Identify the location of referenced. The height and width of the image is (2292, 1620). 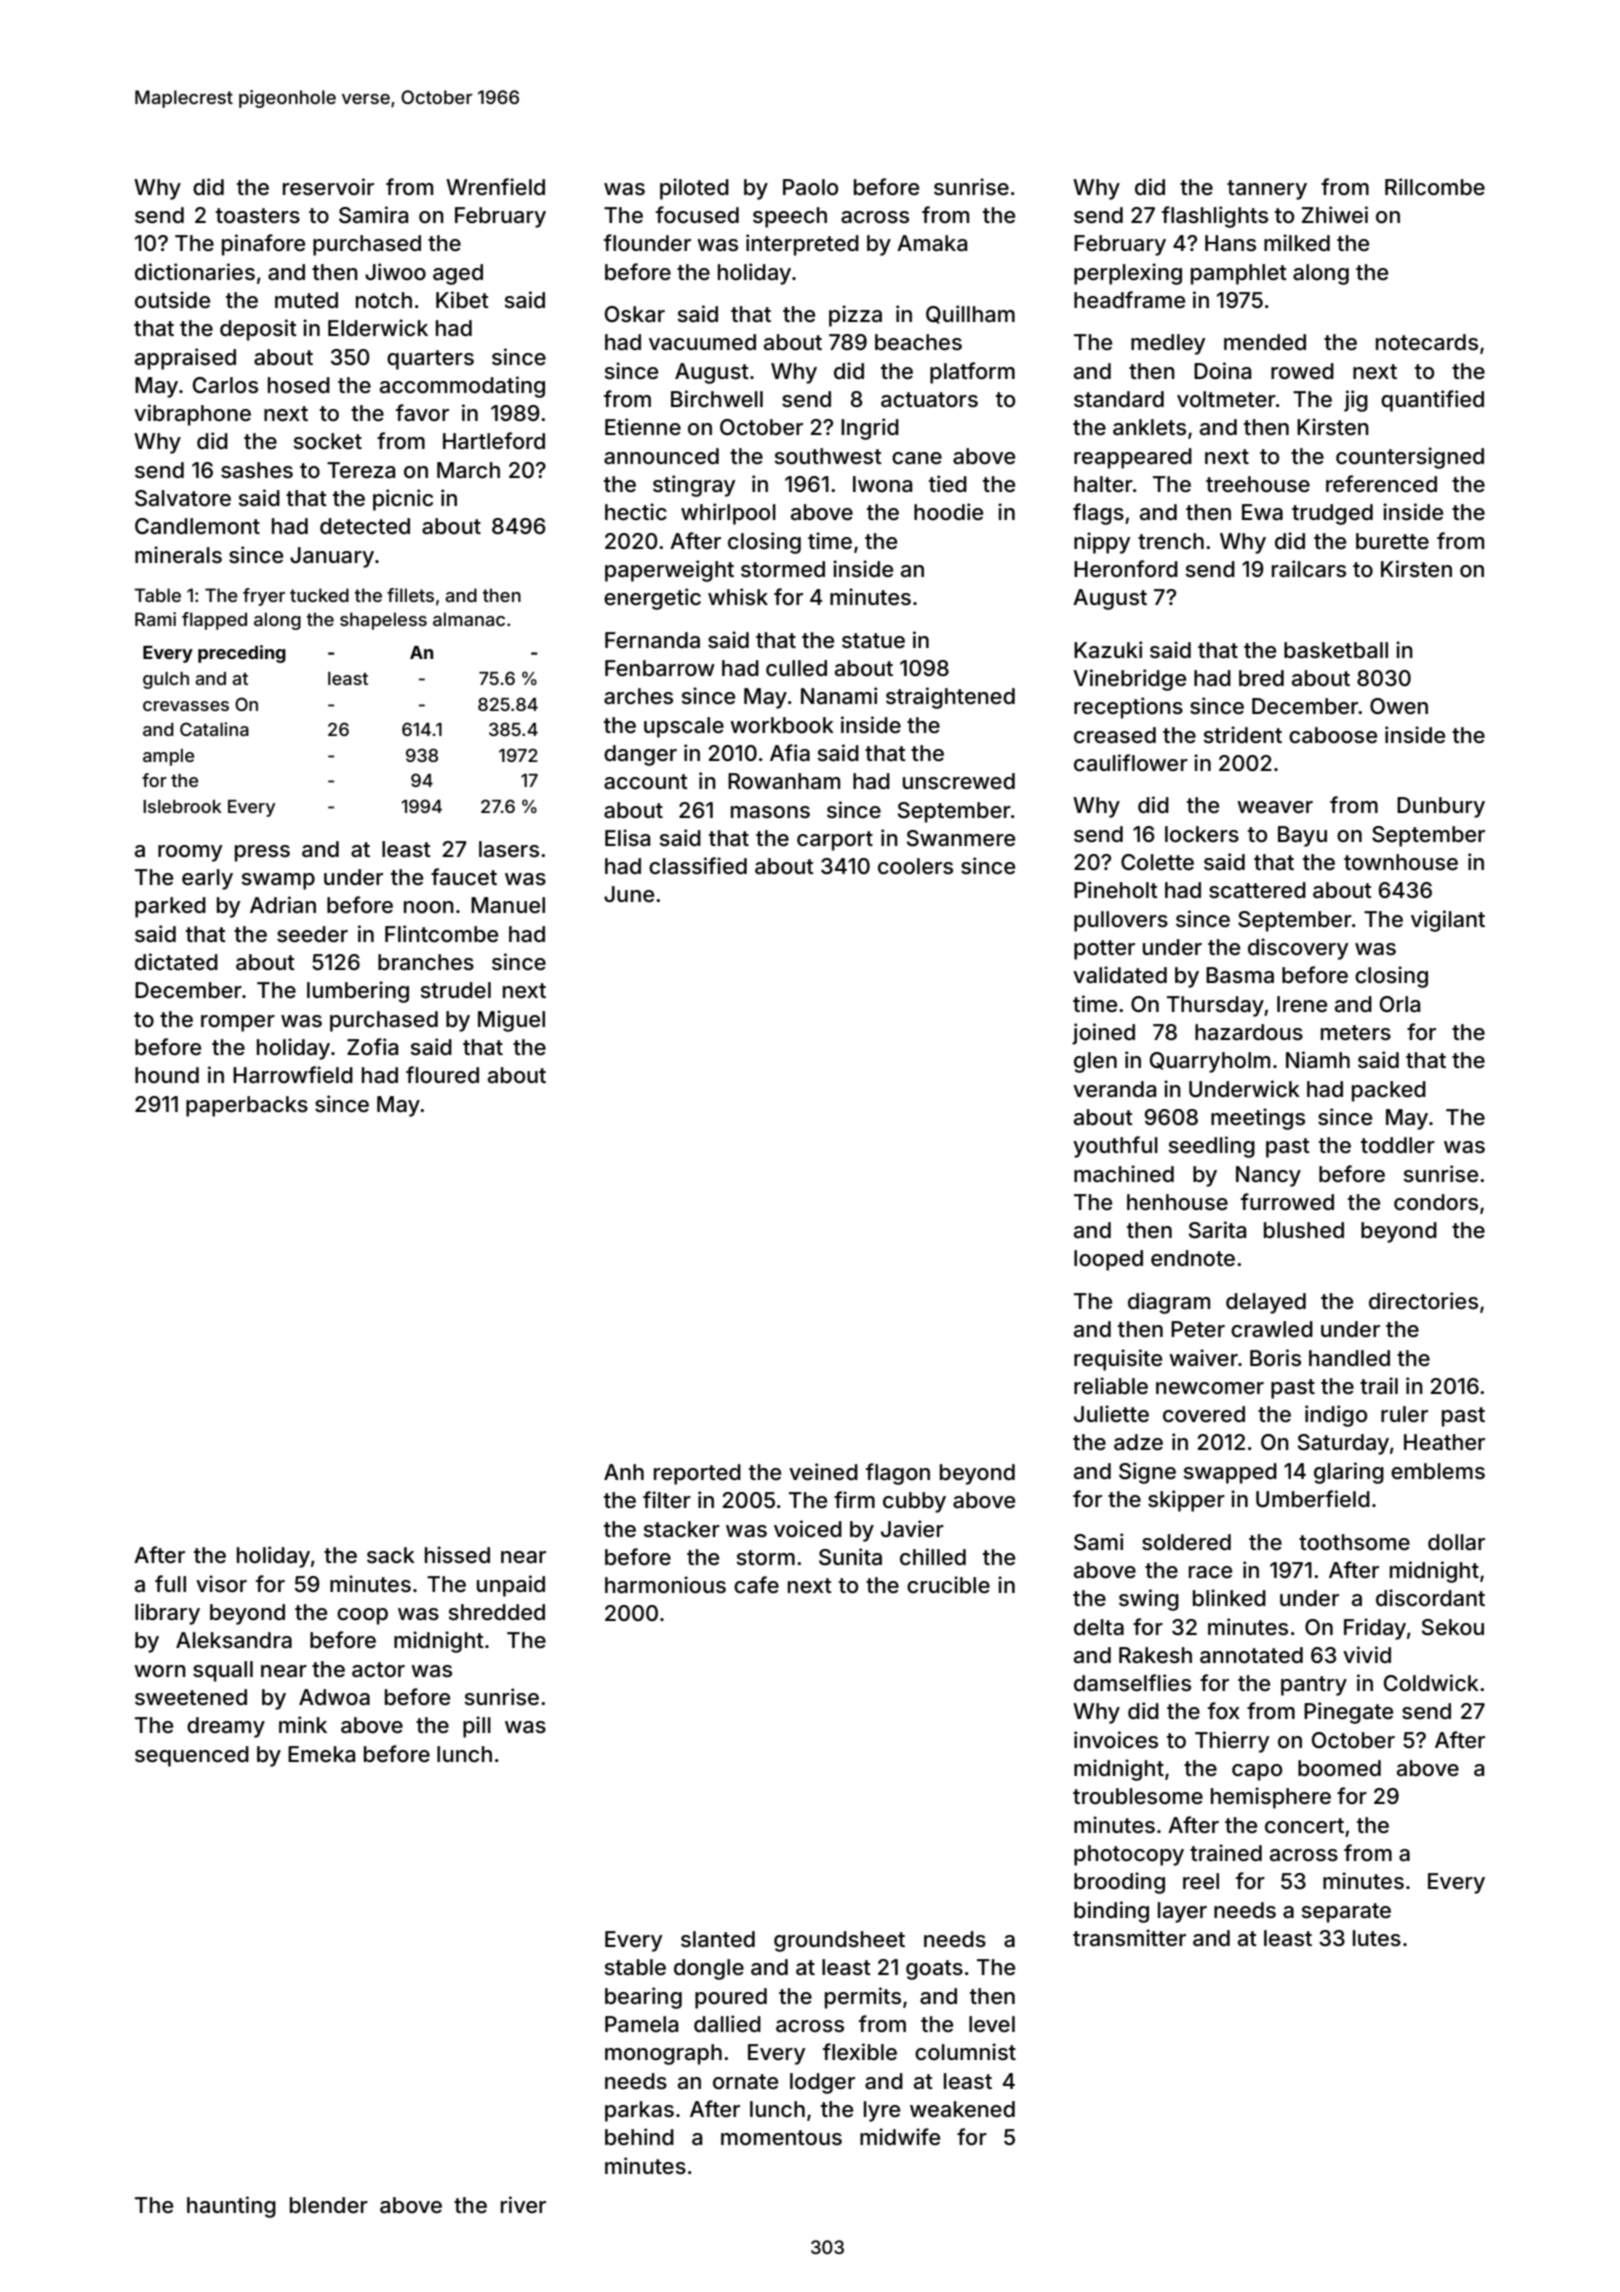
(1381, 484).
